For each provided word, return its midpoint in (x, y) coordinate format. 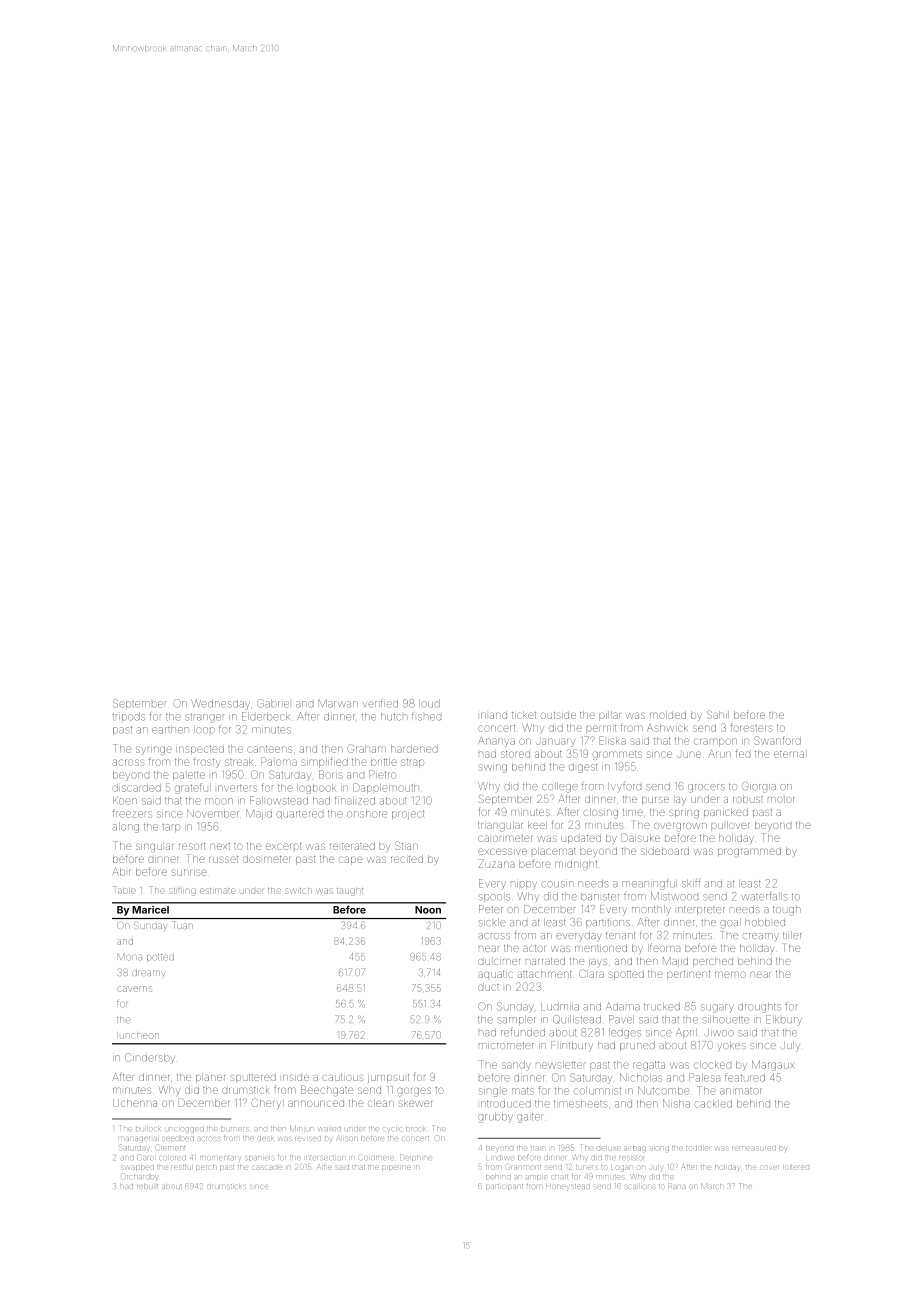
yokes (731, 1045)
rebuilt (147, 1186)
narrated (545, 961)
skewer (415, 1103)
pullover (730, 826)
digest (583, 768)
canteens (269, 749)
